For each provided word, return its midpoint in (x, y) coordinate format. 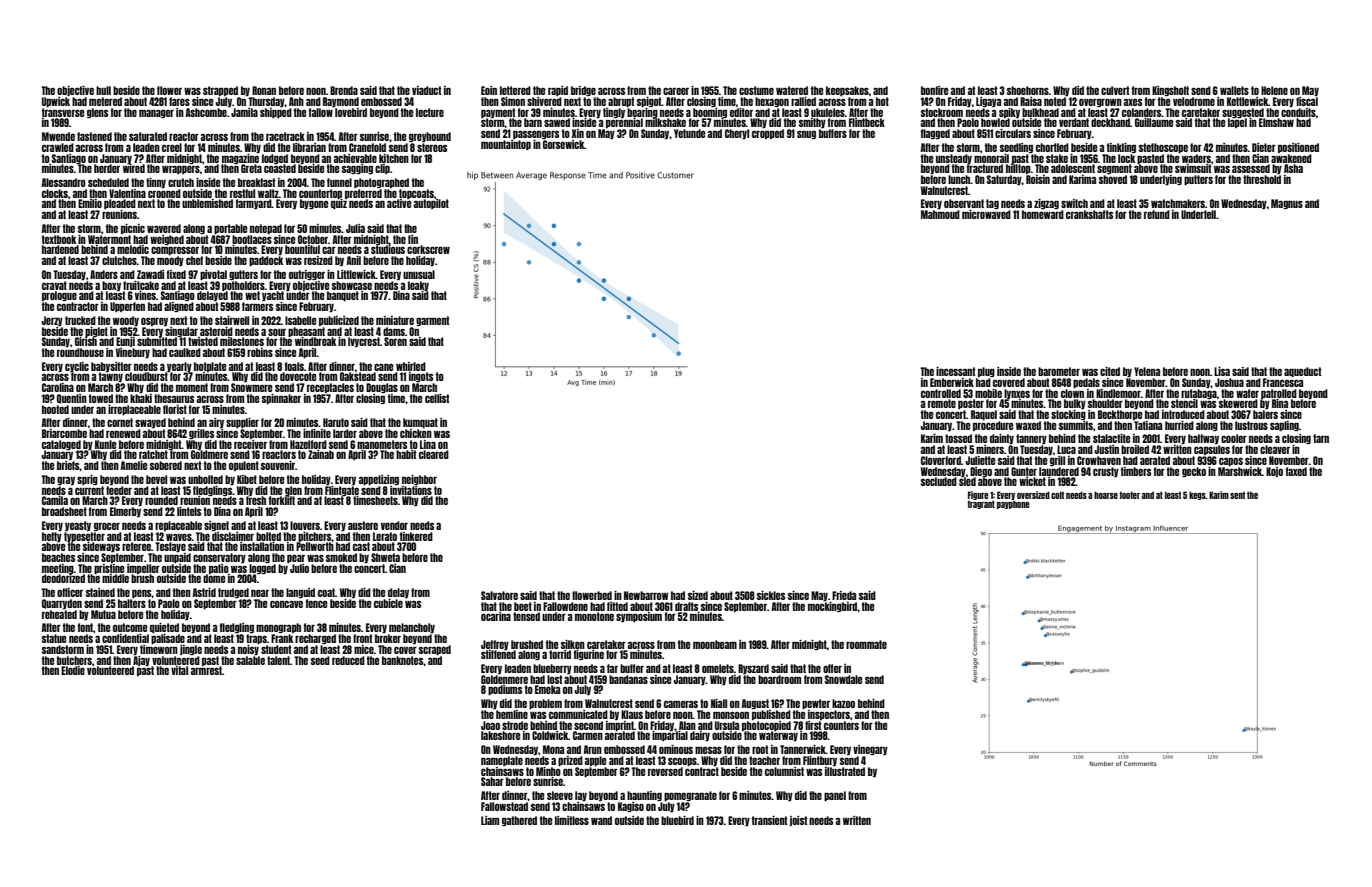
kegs (1197, 495)
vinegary (870, 750)
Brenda (344, 90)
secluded (939, 481)
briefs (68, 465)
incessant (955, 371)
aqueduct (1302, 372)
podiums (505, 690)
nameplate (502, 761)
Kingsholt (1170, 91)
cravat (54, 285)
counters (841, 725)
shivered (544, 101)
